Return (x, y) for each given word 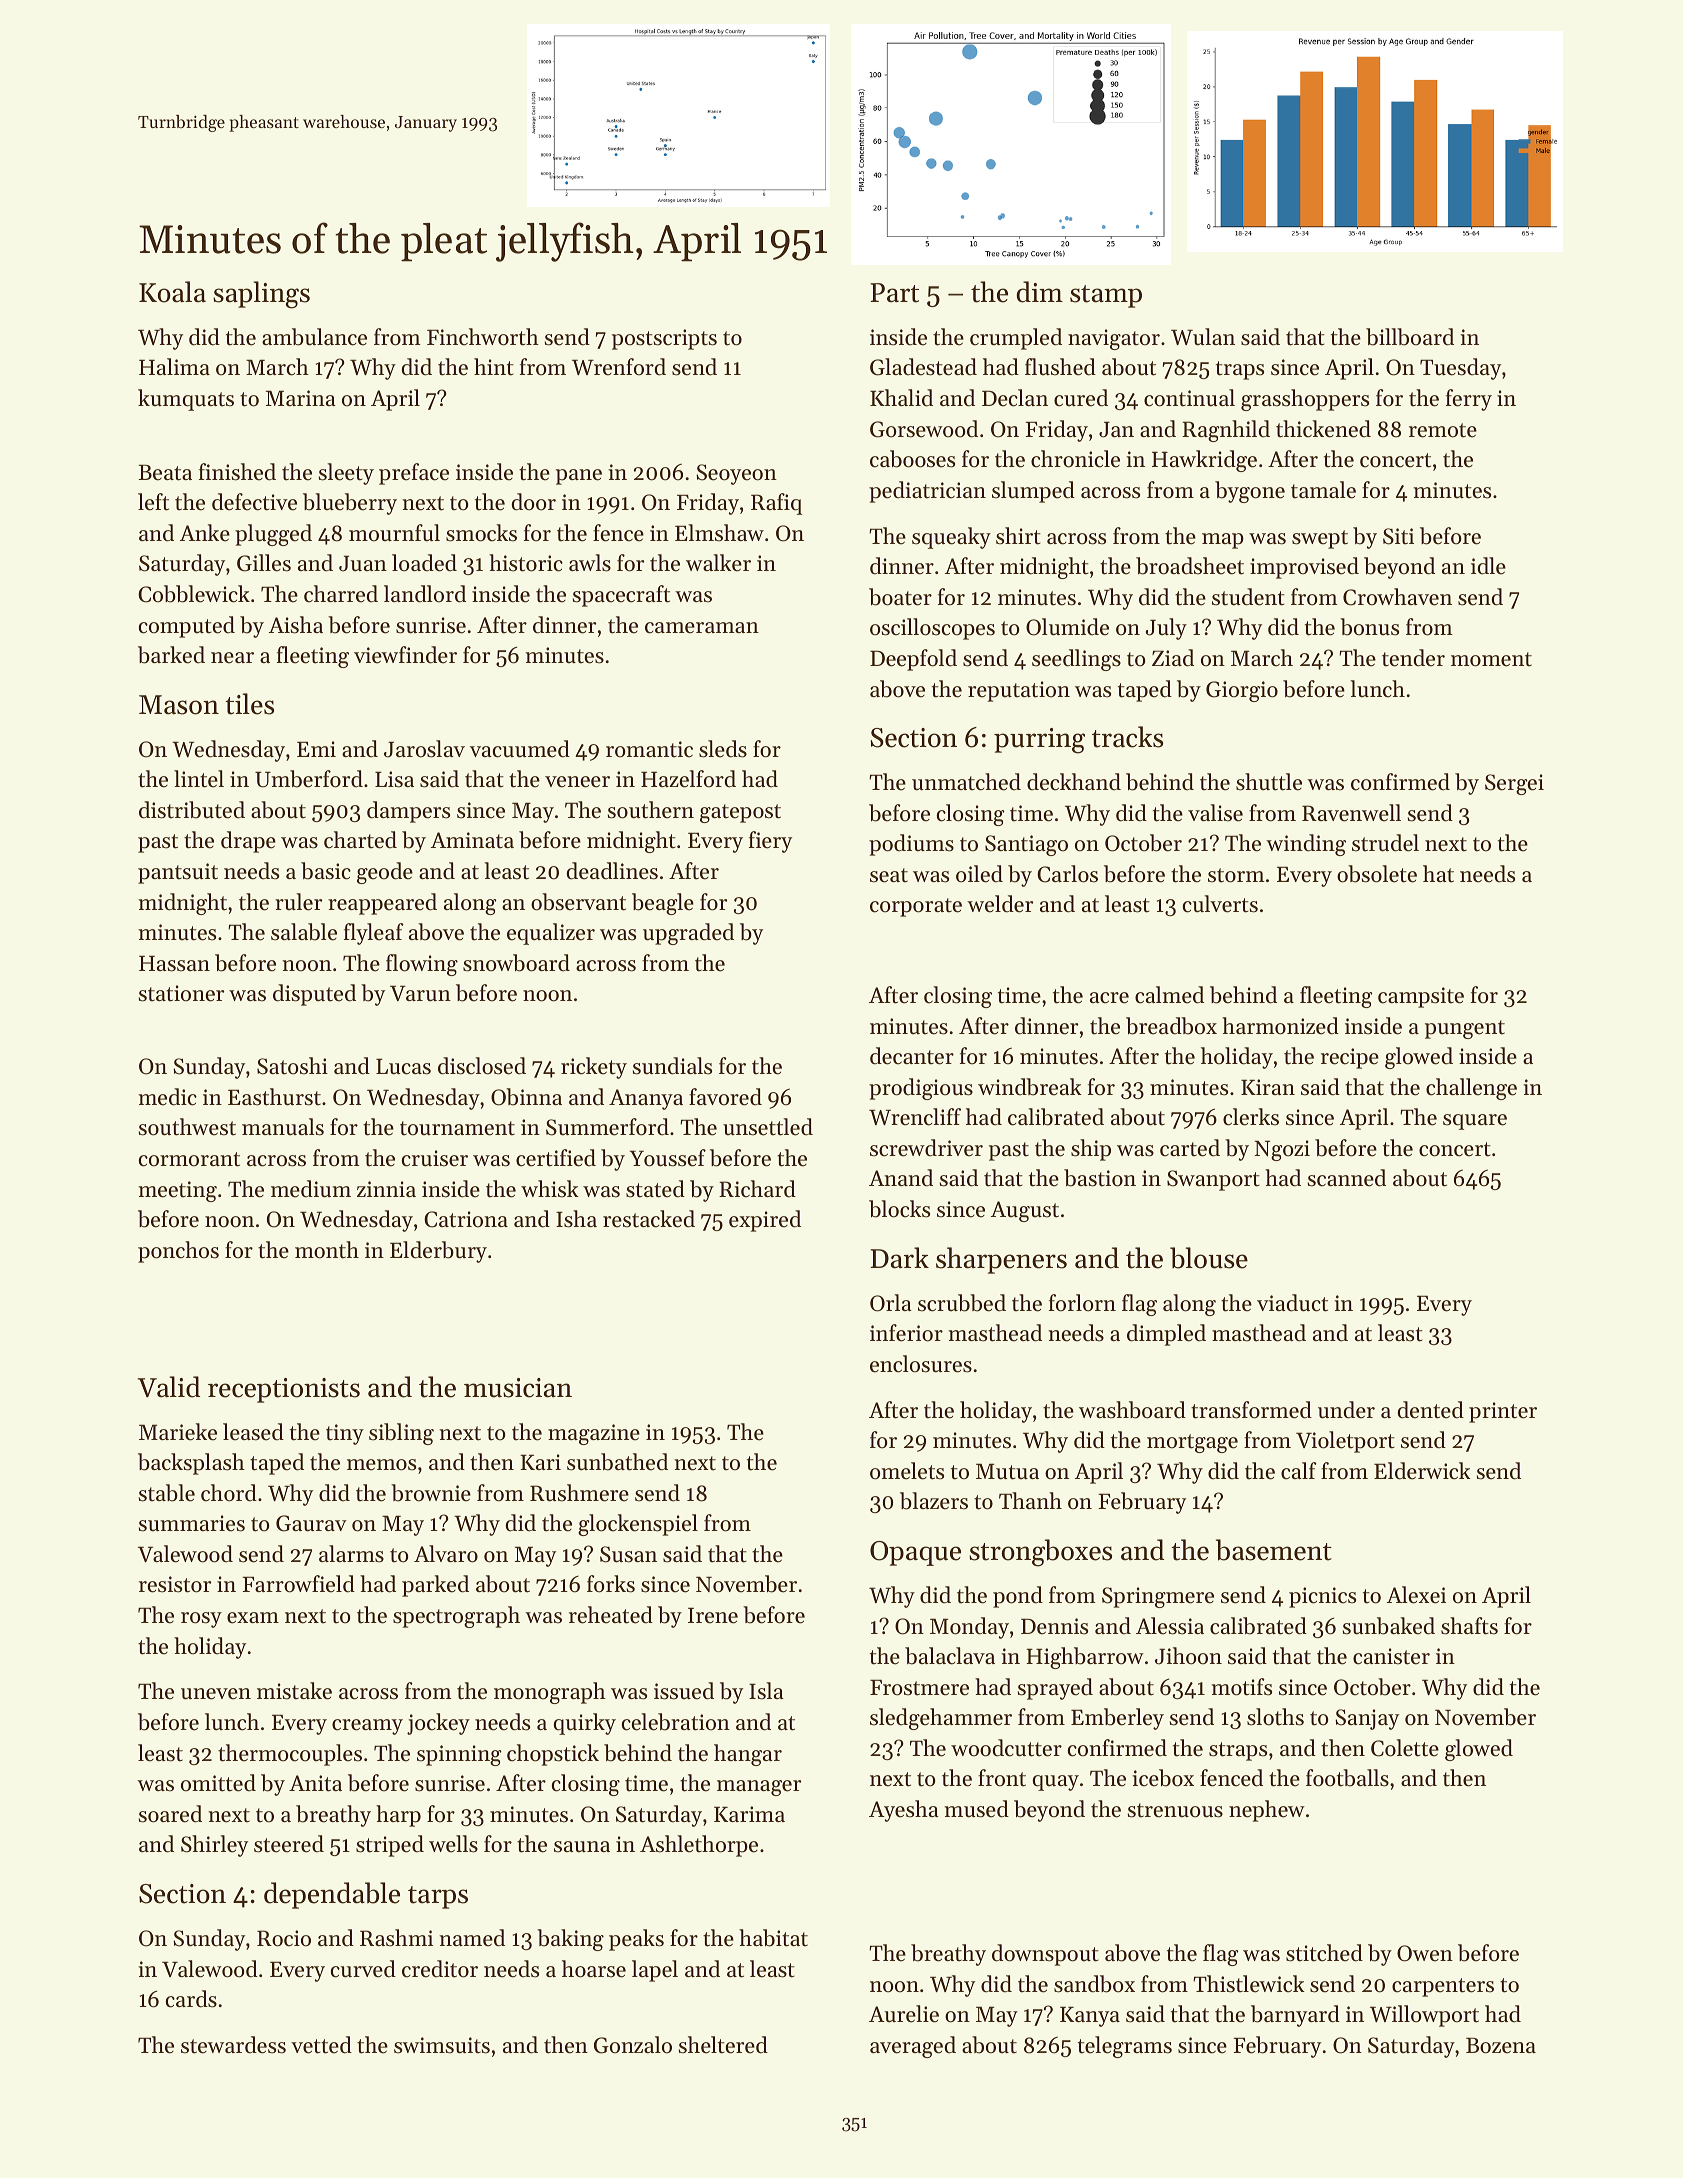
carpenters (1443, 1987)
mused (976, 1809)
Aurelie (904, 2014)
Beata (165, 472)
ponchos (178, 1252)
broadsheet (1190, 566)
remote (1443, 430)
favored (725, 1097)
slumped (1033, 492)
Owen (1425, 1953)
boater (900, 597)
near (232, 658)
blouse (1209, 1258)
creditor (440, 1969)
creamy (367, 1727)
